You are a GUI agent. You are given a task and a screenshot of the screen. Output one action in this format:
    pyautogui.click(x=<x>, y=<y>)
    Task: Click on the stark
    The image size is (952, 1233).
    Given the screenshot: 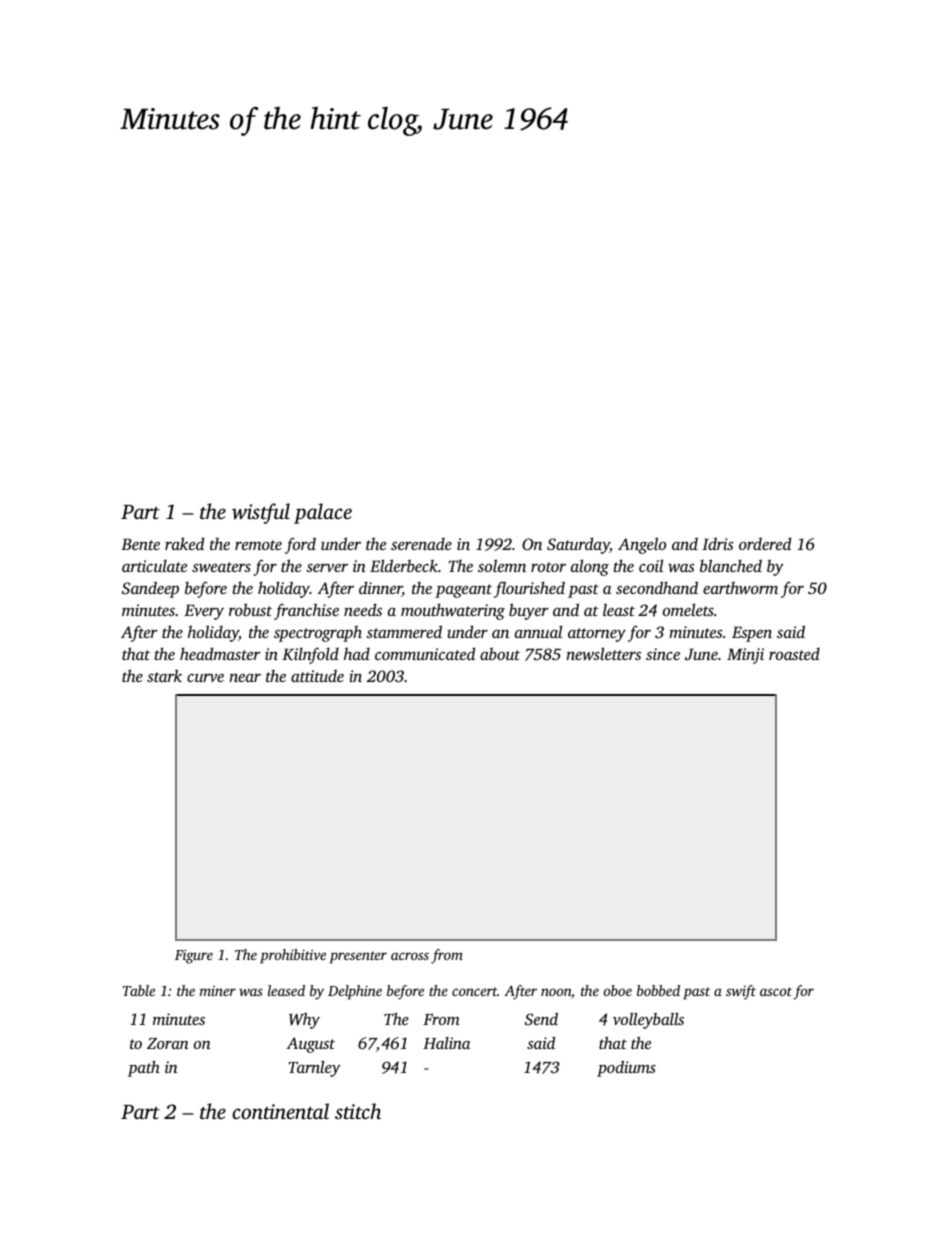 What is the action you would take?
    pyautogui.click(x=164, y=675)
